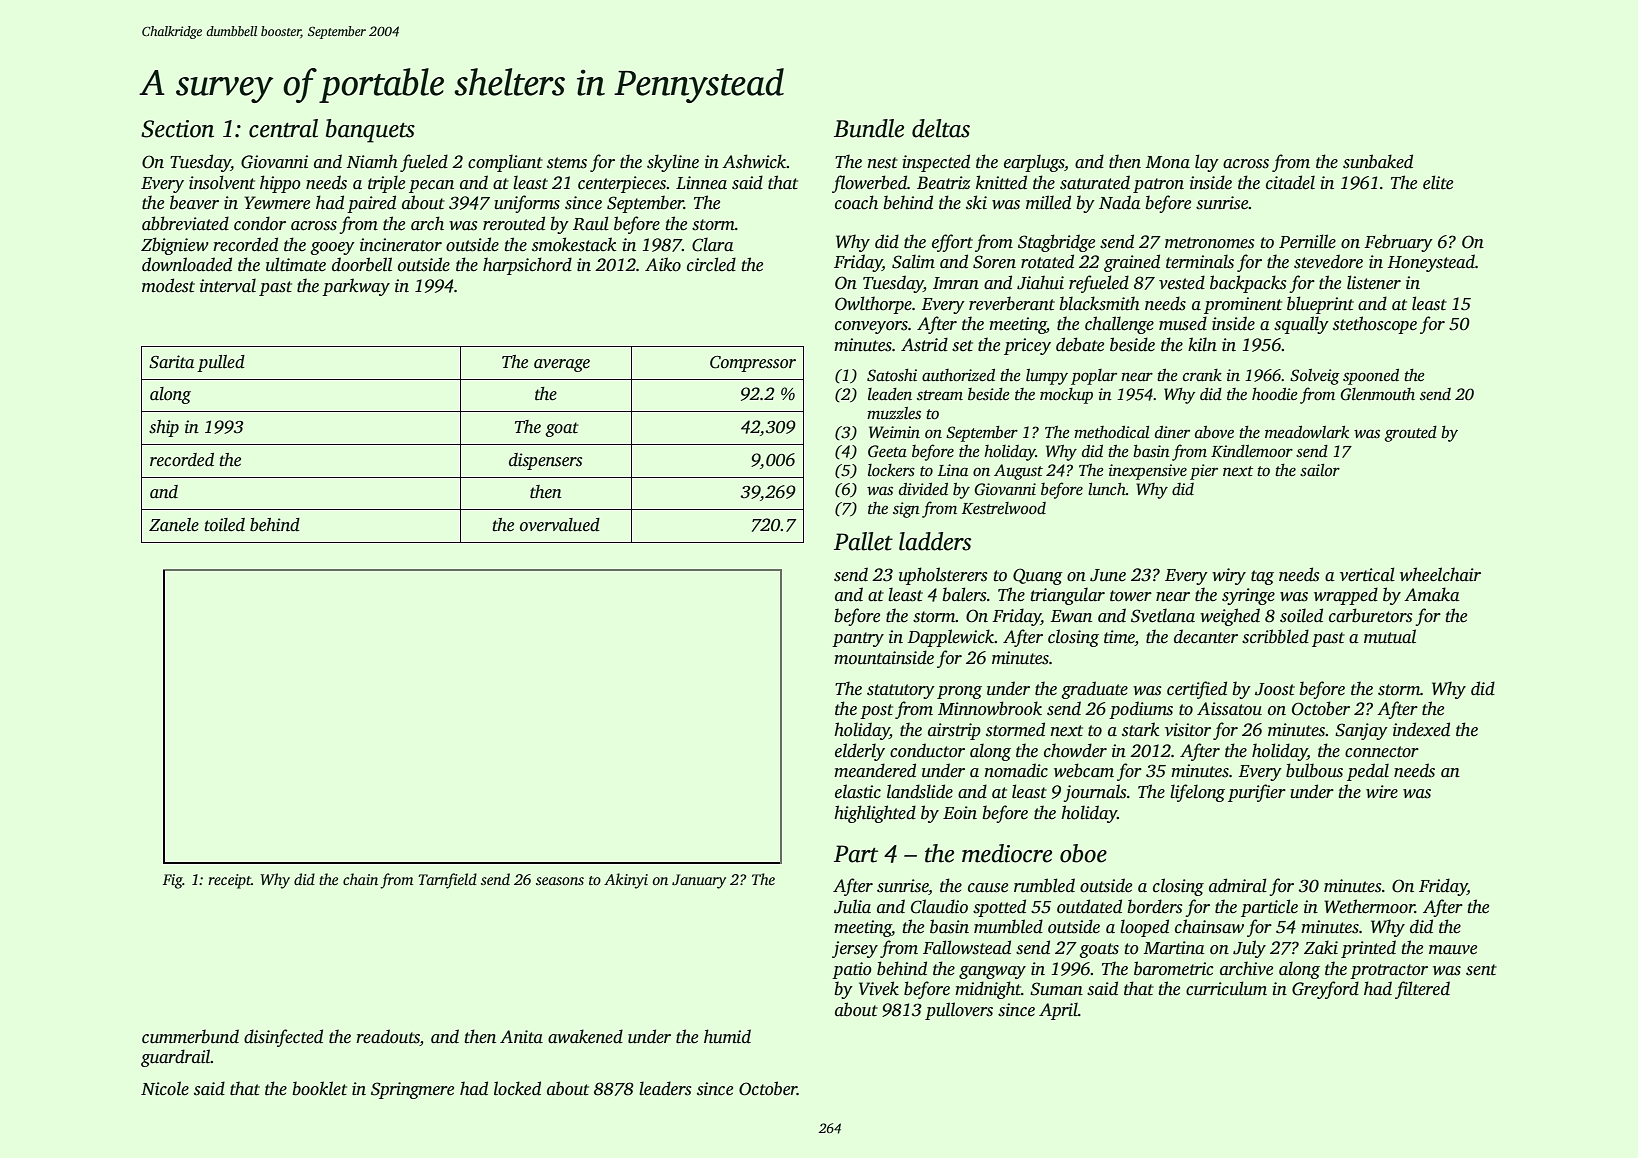 This document has width=1638, height=1158. Describe the element at coordinates (701, 183) in the document. I see `Linnea` at that location.
